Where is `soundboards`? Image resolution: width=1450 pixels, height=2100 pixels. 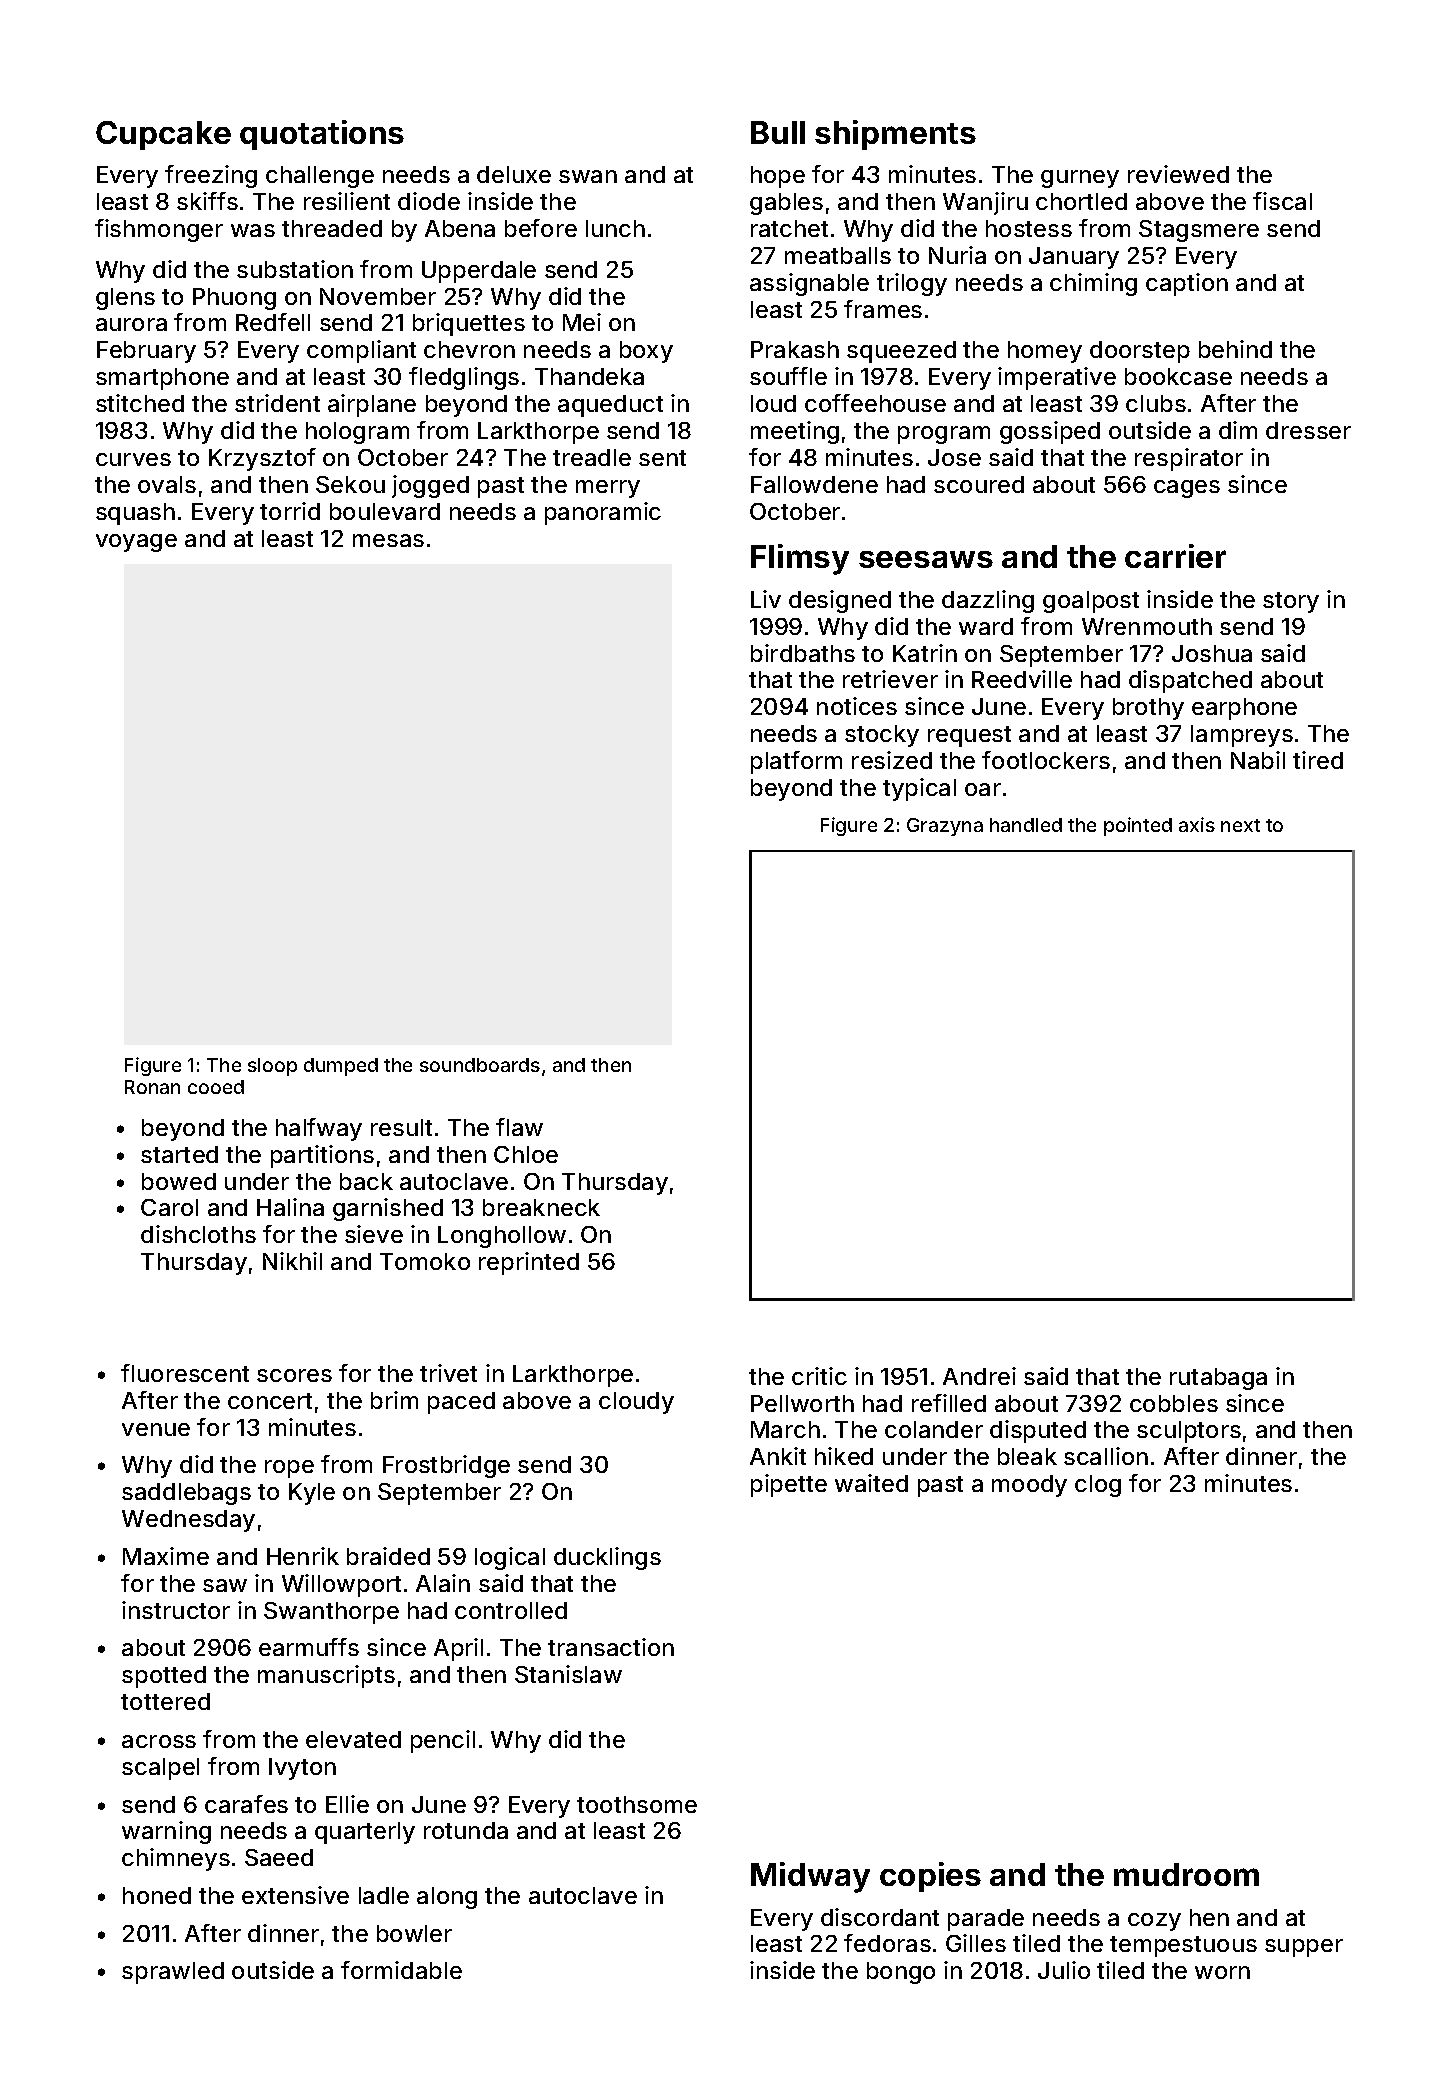 soundboards is located at coordinates (480, 1065).
